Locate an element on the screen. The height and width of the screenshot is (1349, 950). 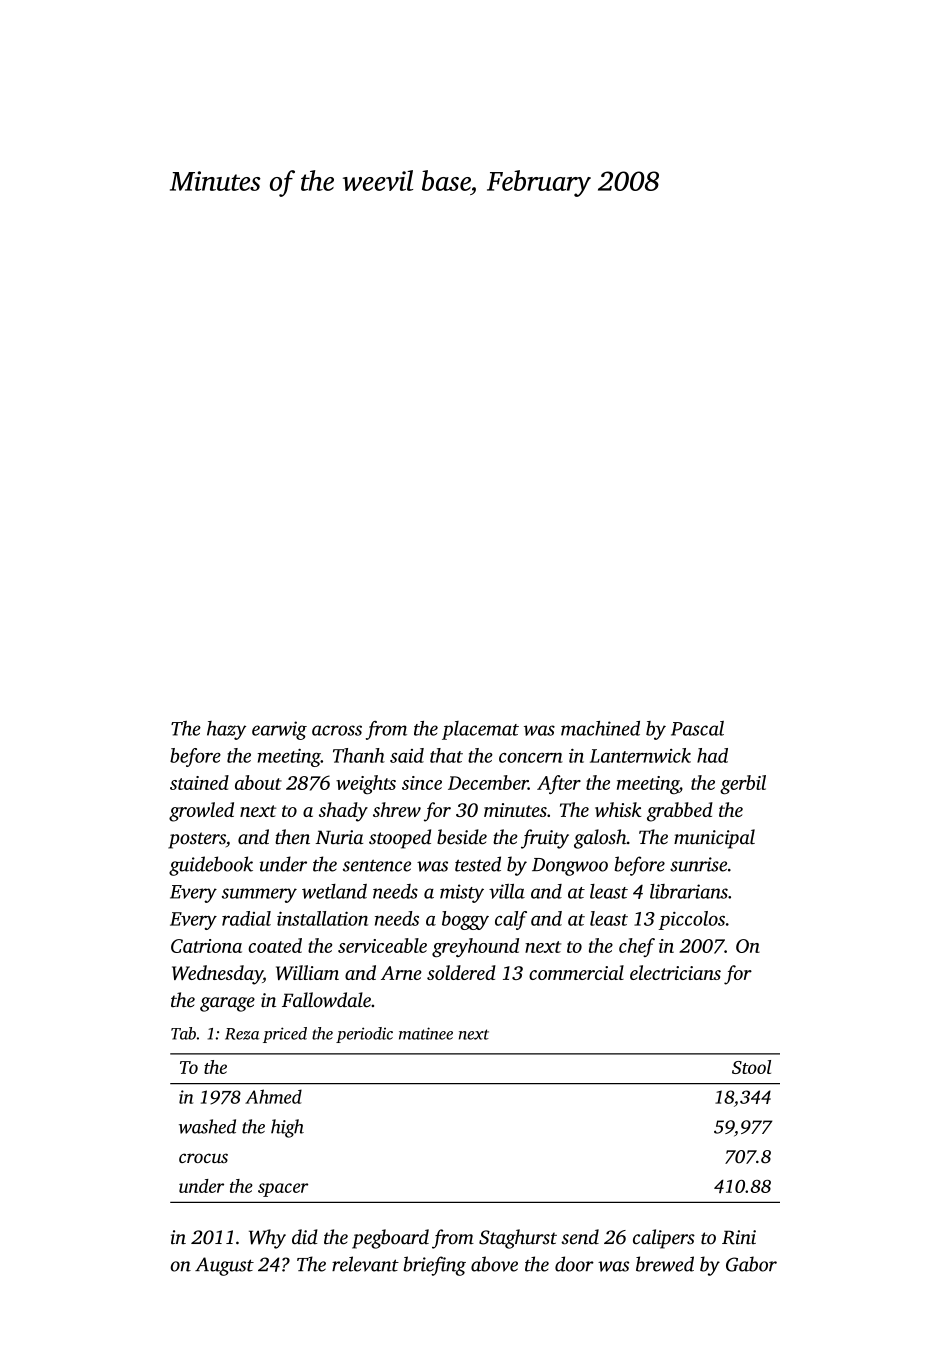
growled is located at coordinates (201, 812).
